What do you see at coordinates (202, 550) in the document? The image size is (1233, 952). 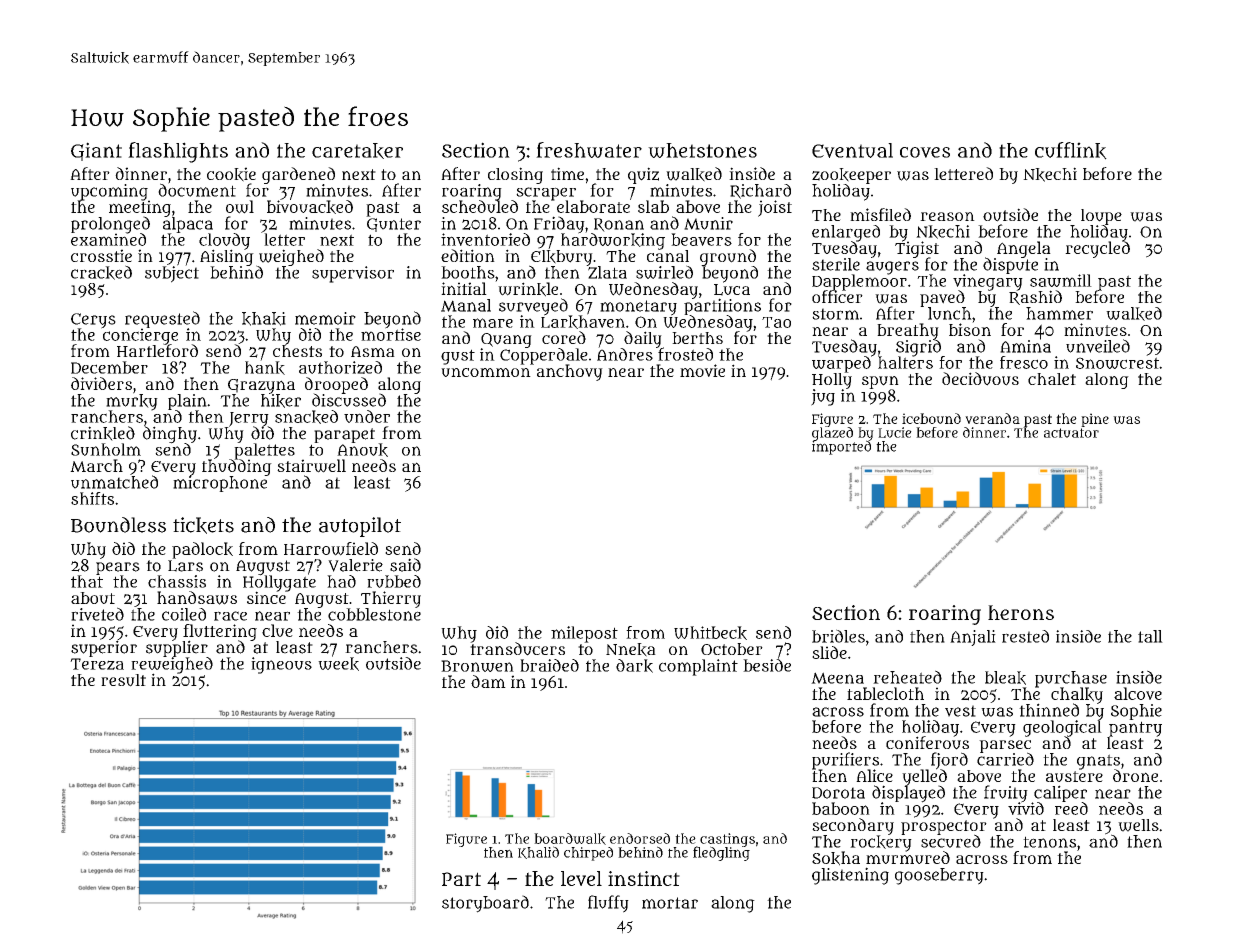 I see `padlock` at bounding box center [202, 550].
